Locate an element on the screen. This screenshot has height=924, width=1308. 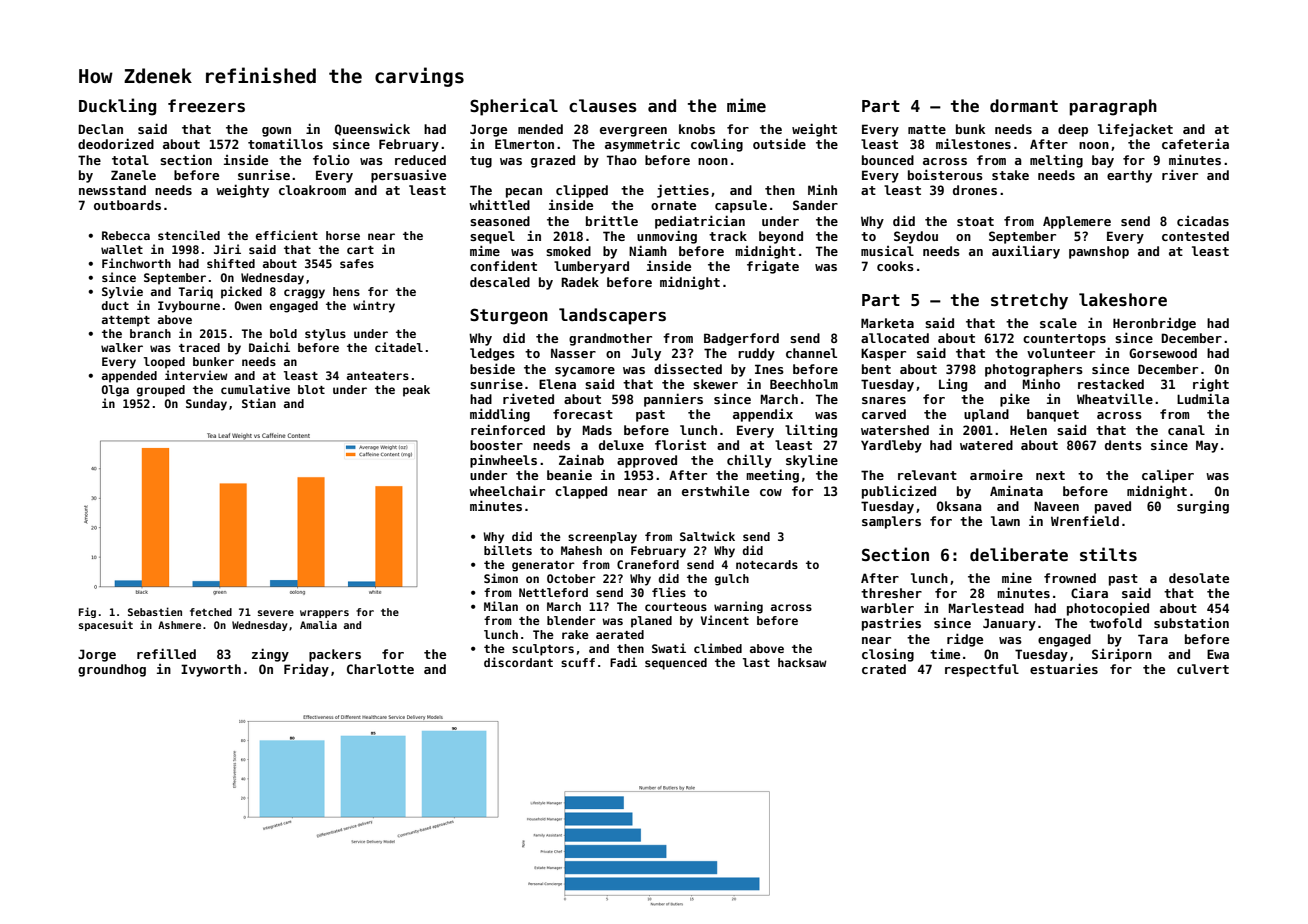
Declan is located at coordinates (100, 129).
